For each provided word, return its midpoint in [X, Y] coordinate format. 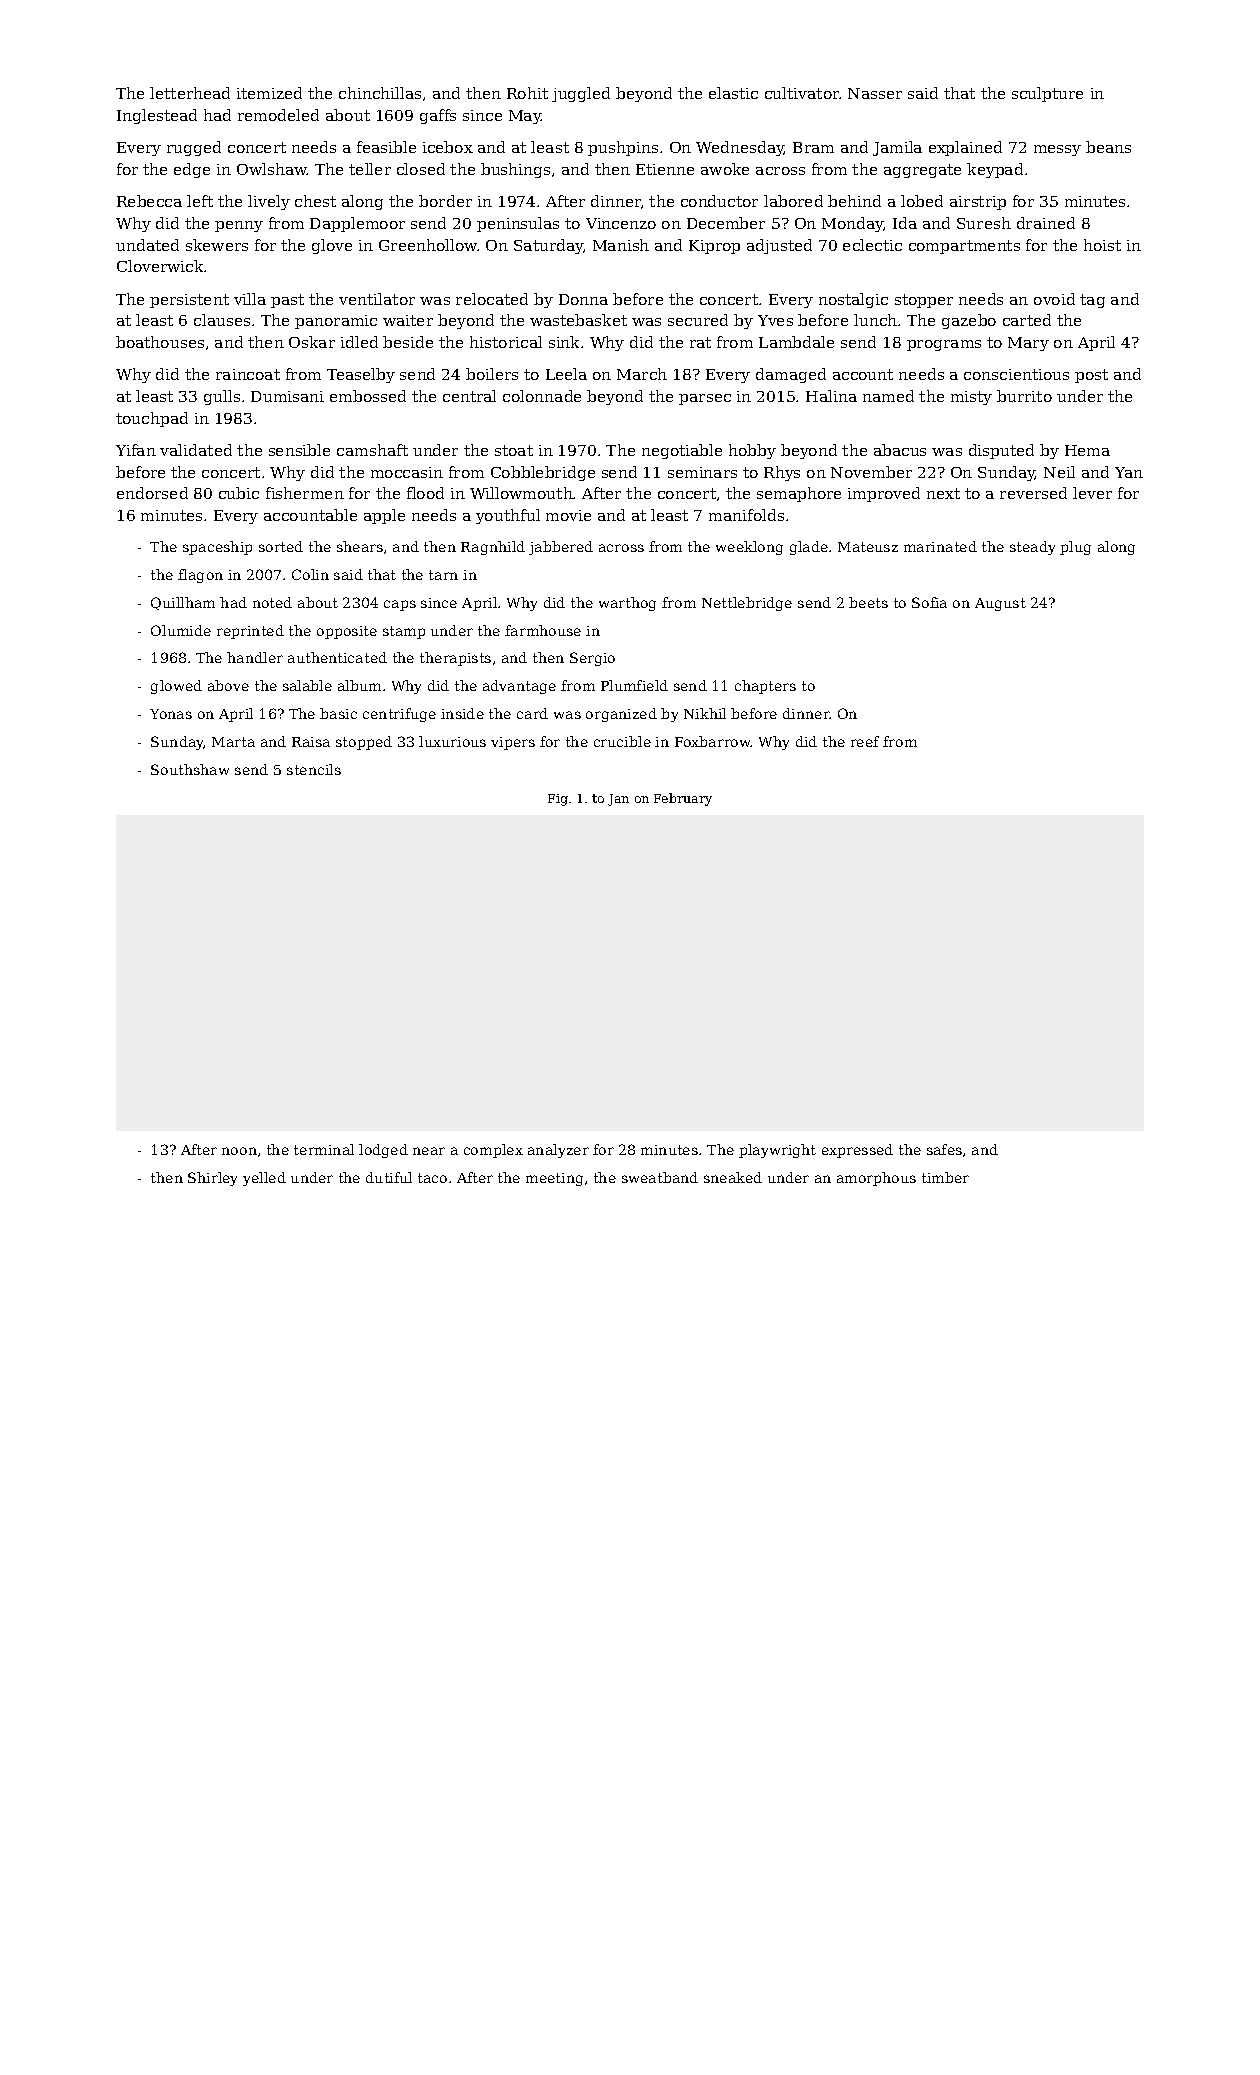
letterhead [190, 93]
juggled [581, 94]
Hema [1087, 450]
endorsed [152, 493]
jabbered [561, 548]
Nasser [875, 93]
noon [239, 1151]
